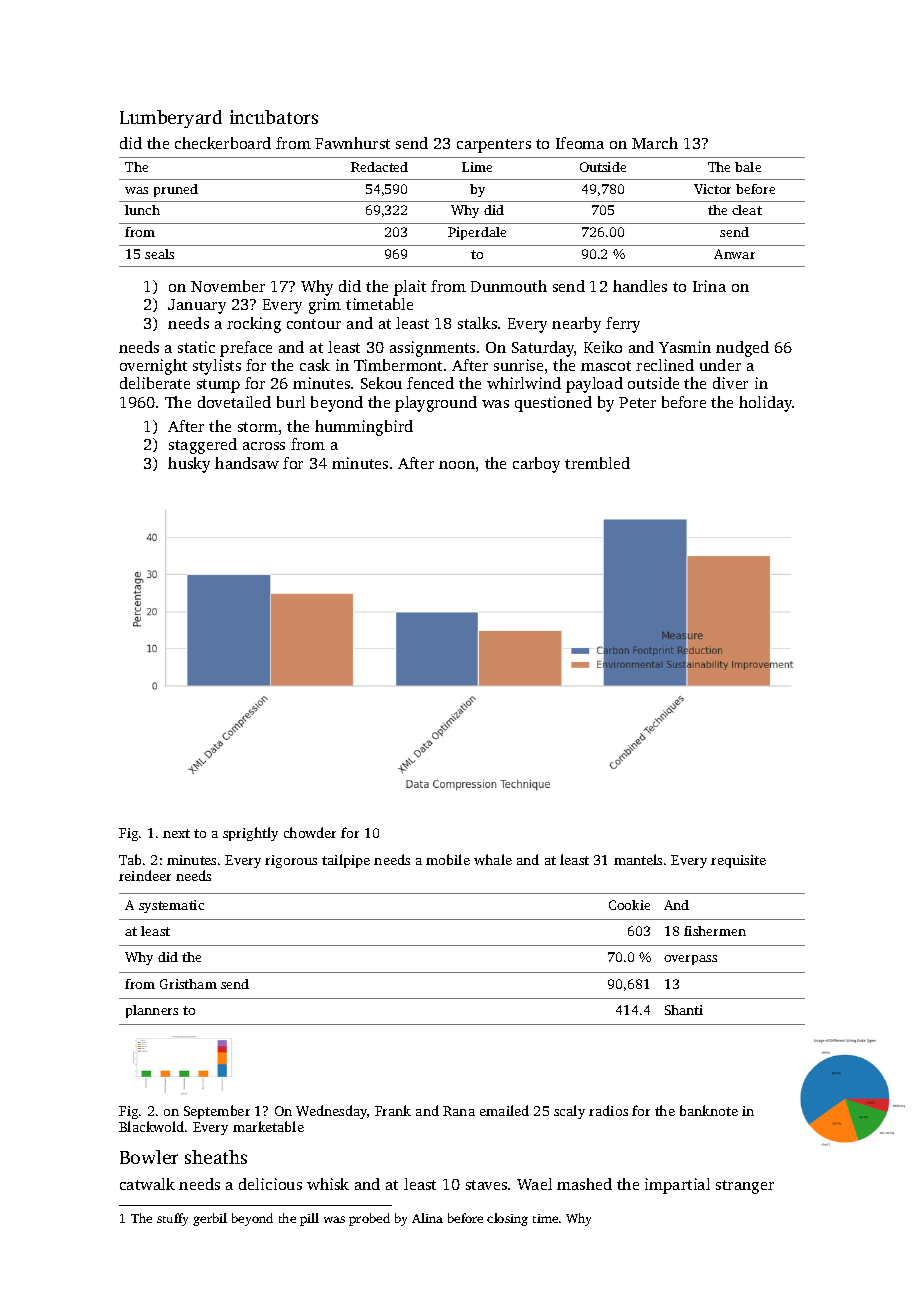 This document has width=924, height=1308. Describe the element at coordinates (171, 119) in the document. I see `Lumberyard` at that location.
